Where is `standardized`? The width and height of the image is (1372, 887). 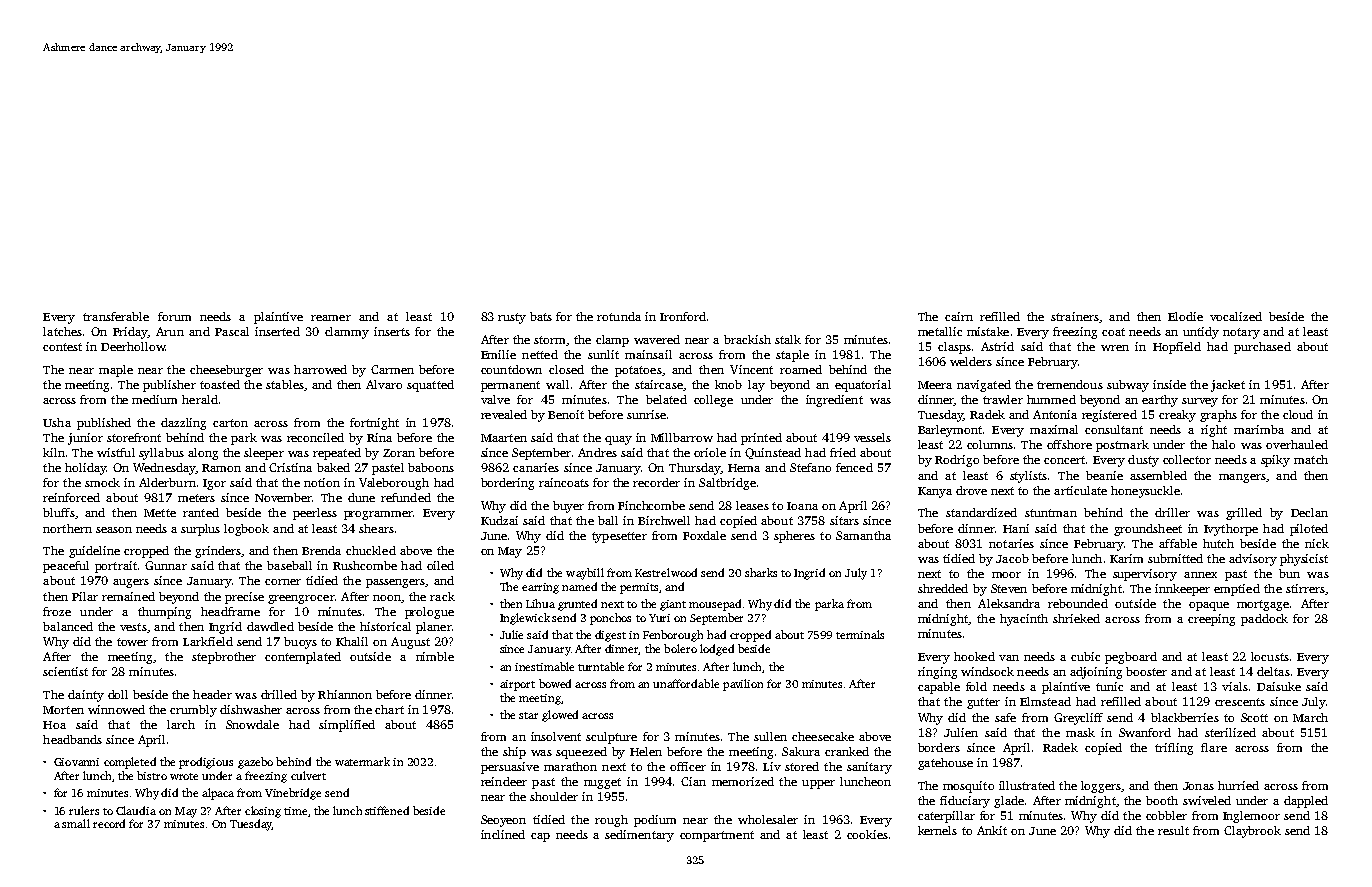
standardized is located at coordinates (981, 512).
